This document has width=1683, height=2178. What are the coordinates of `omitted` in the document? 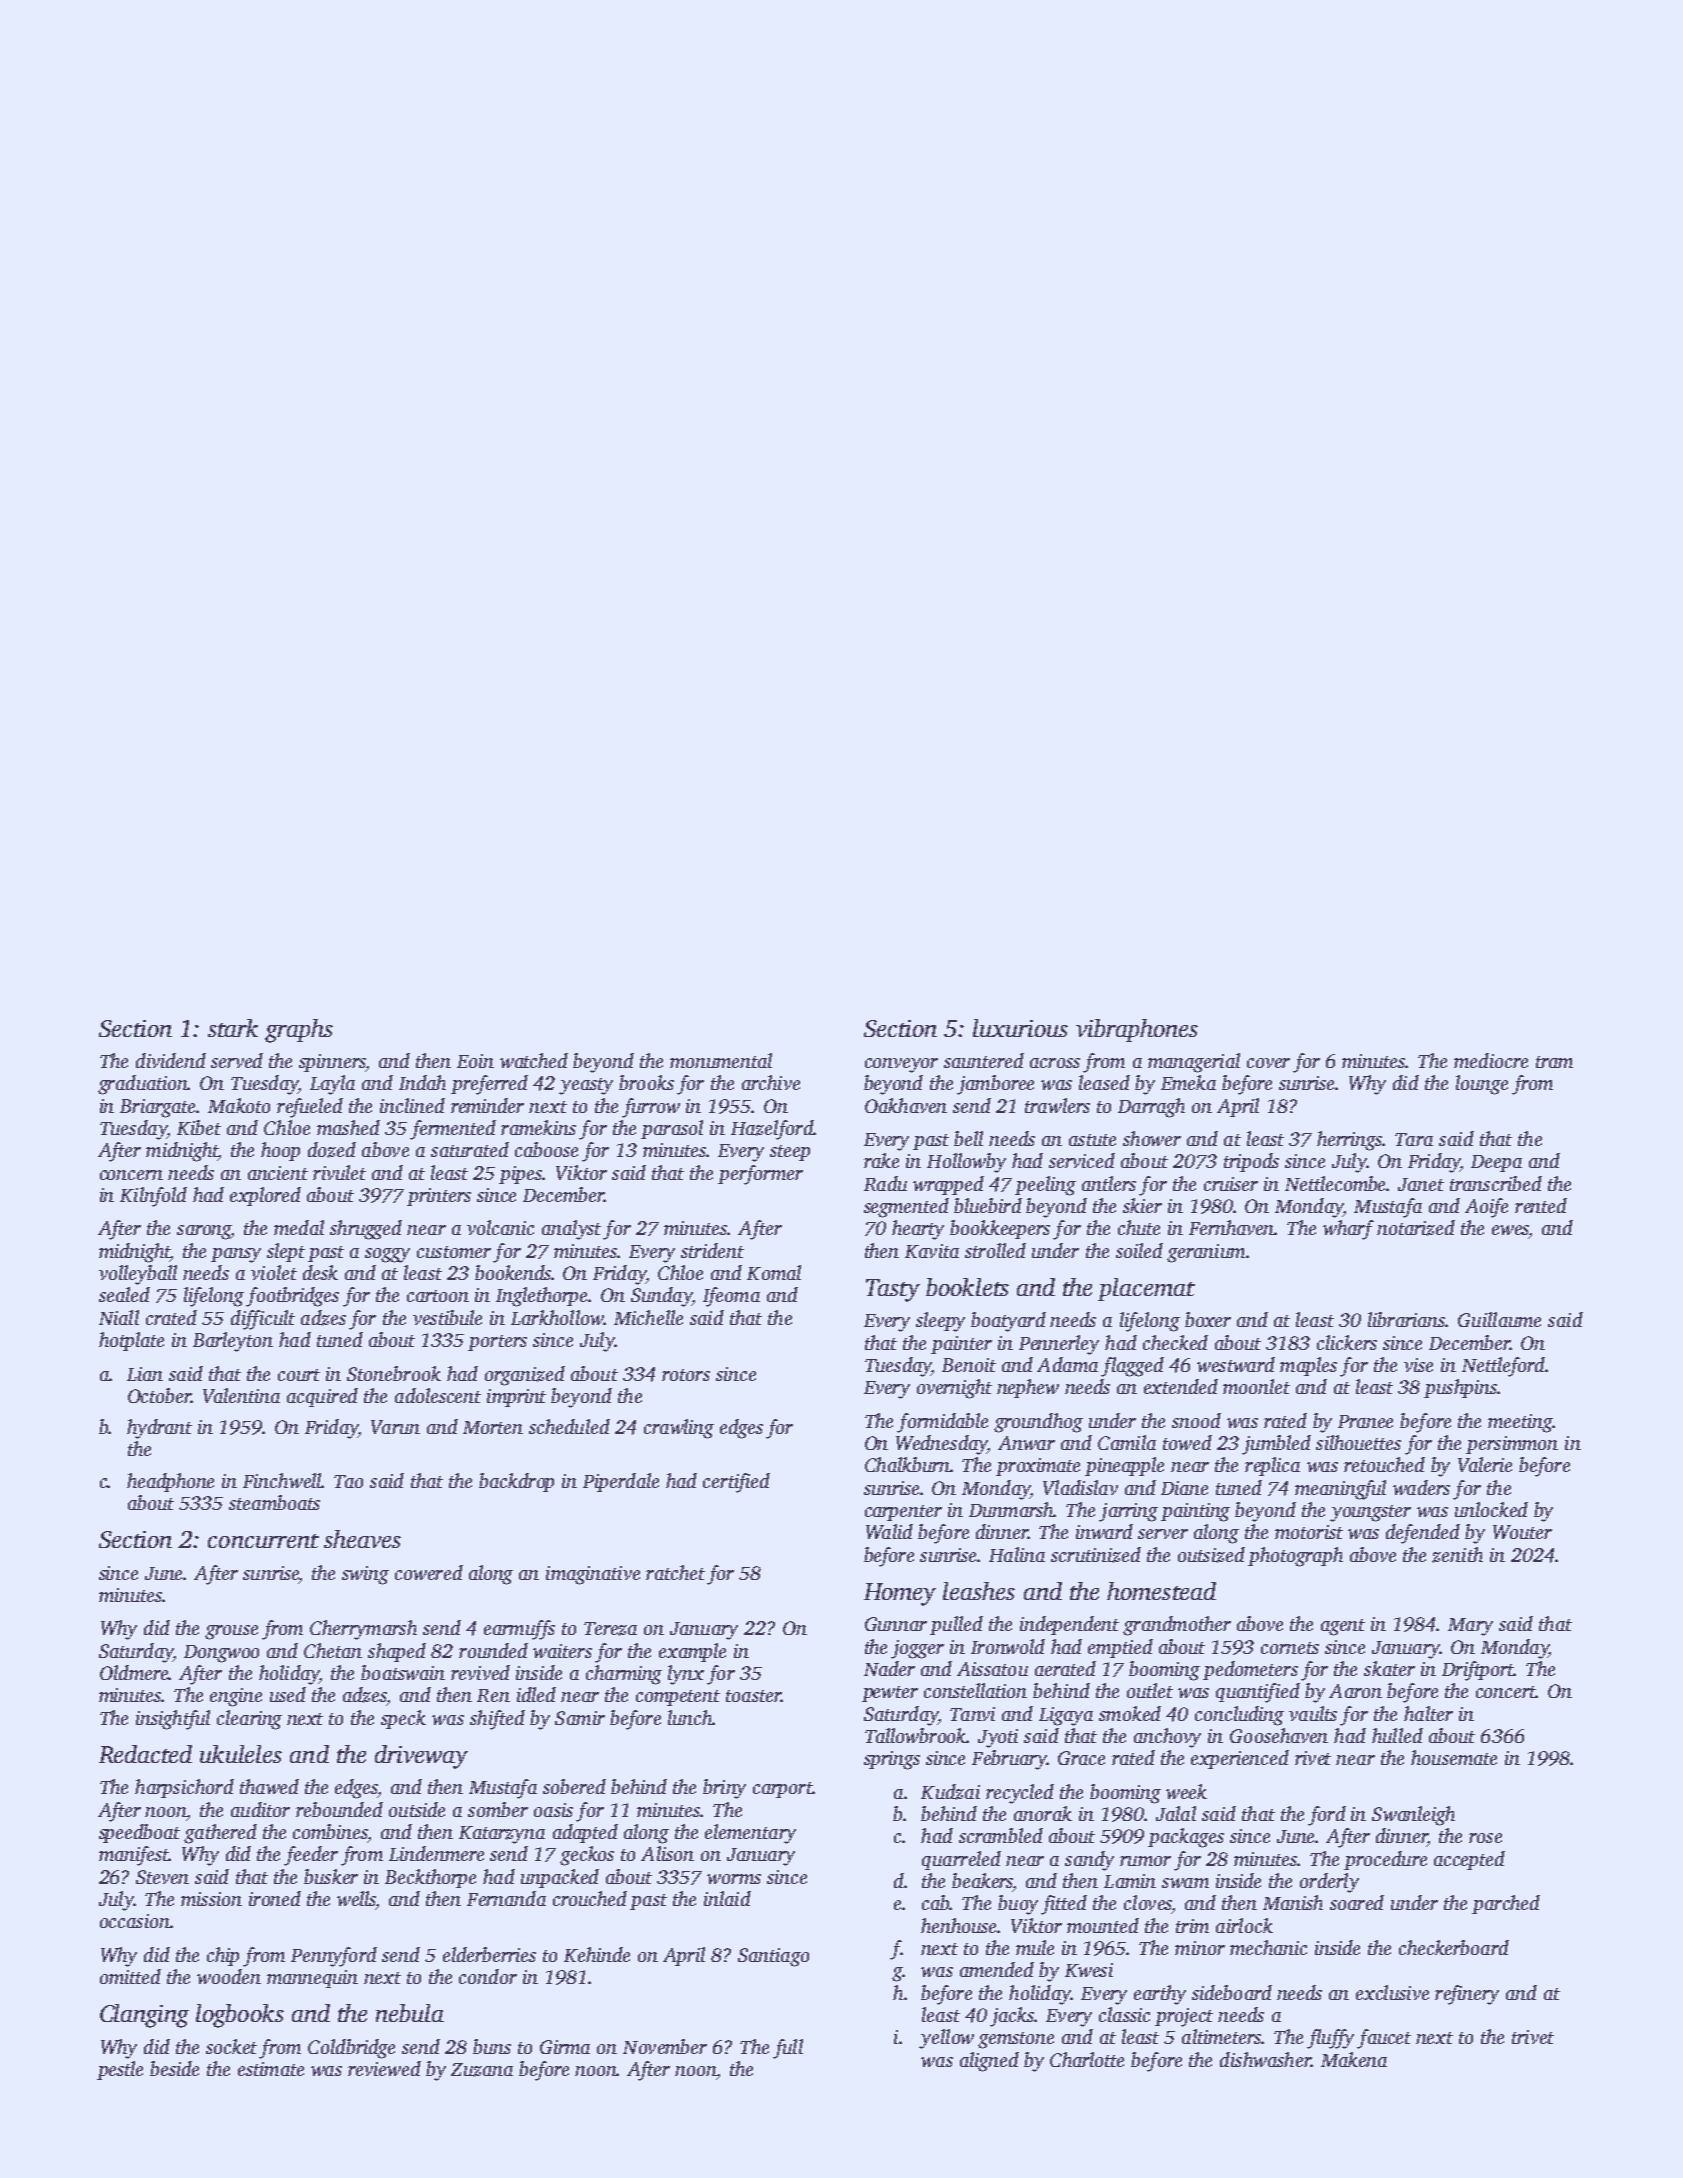 It's located at (130, 1976).
